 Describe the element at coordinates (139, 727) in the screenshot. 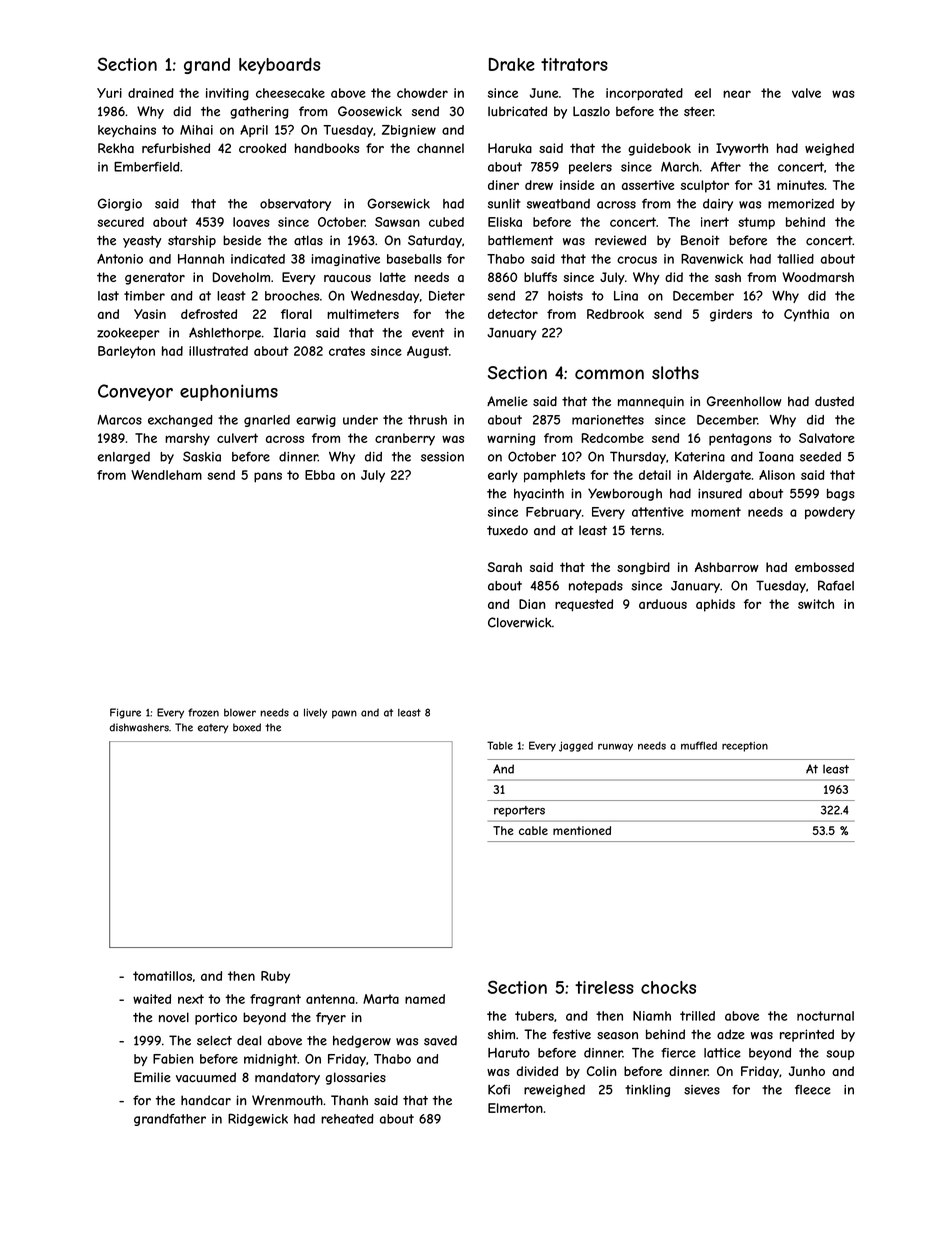

I see `dishwashers` at that location.
